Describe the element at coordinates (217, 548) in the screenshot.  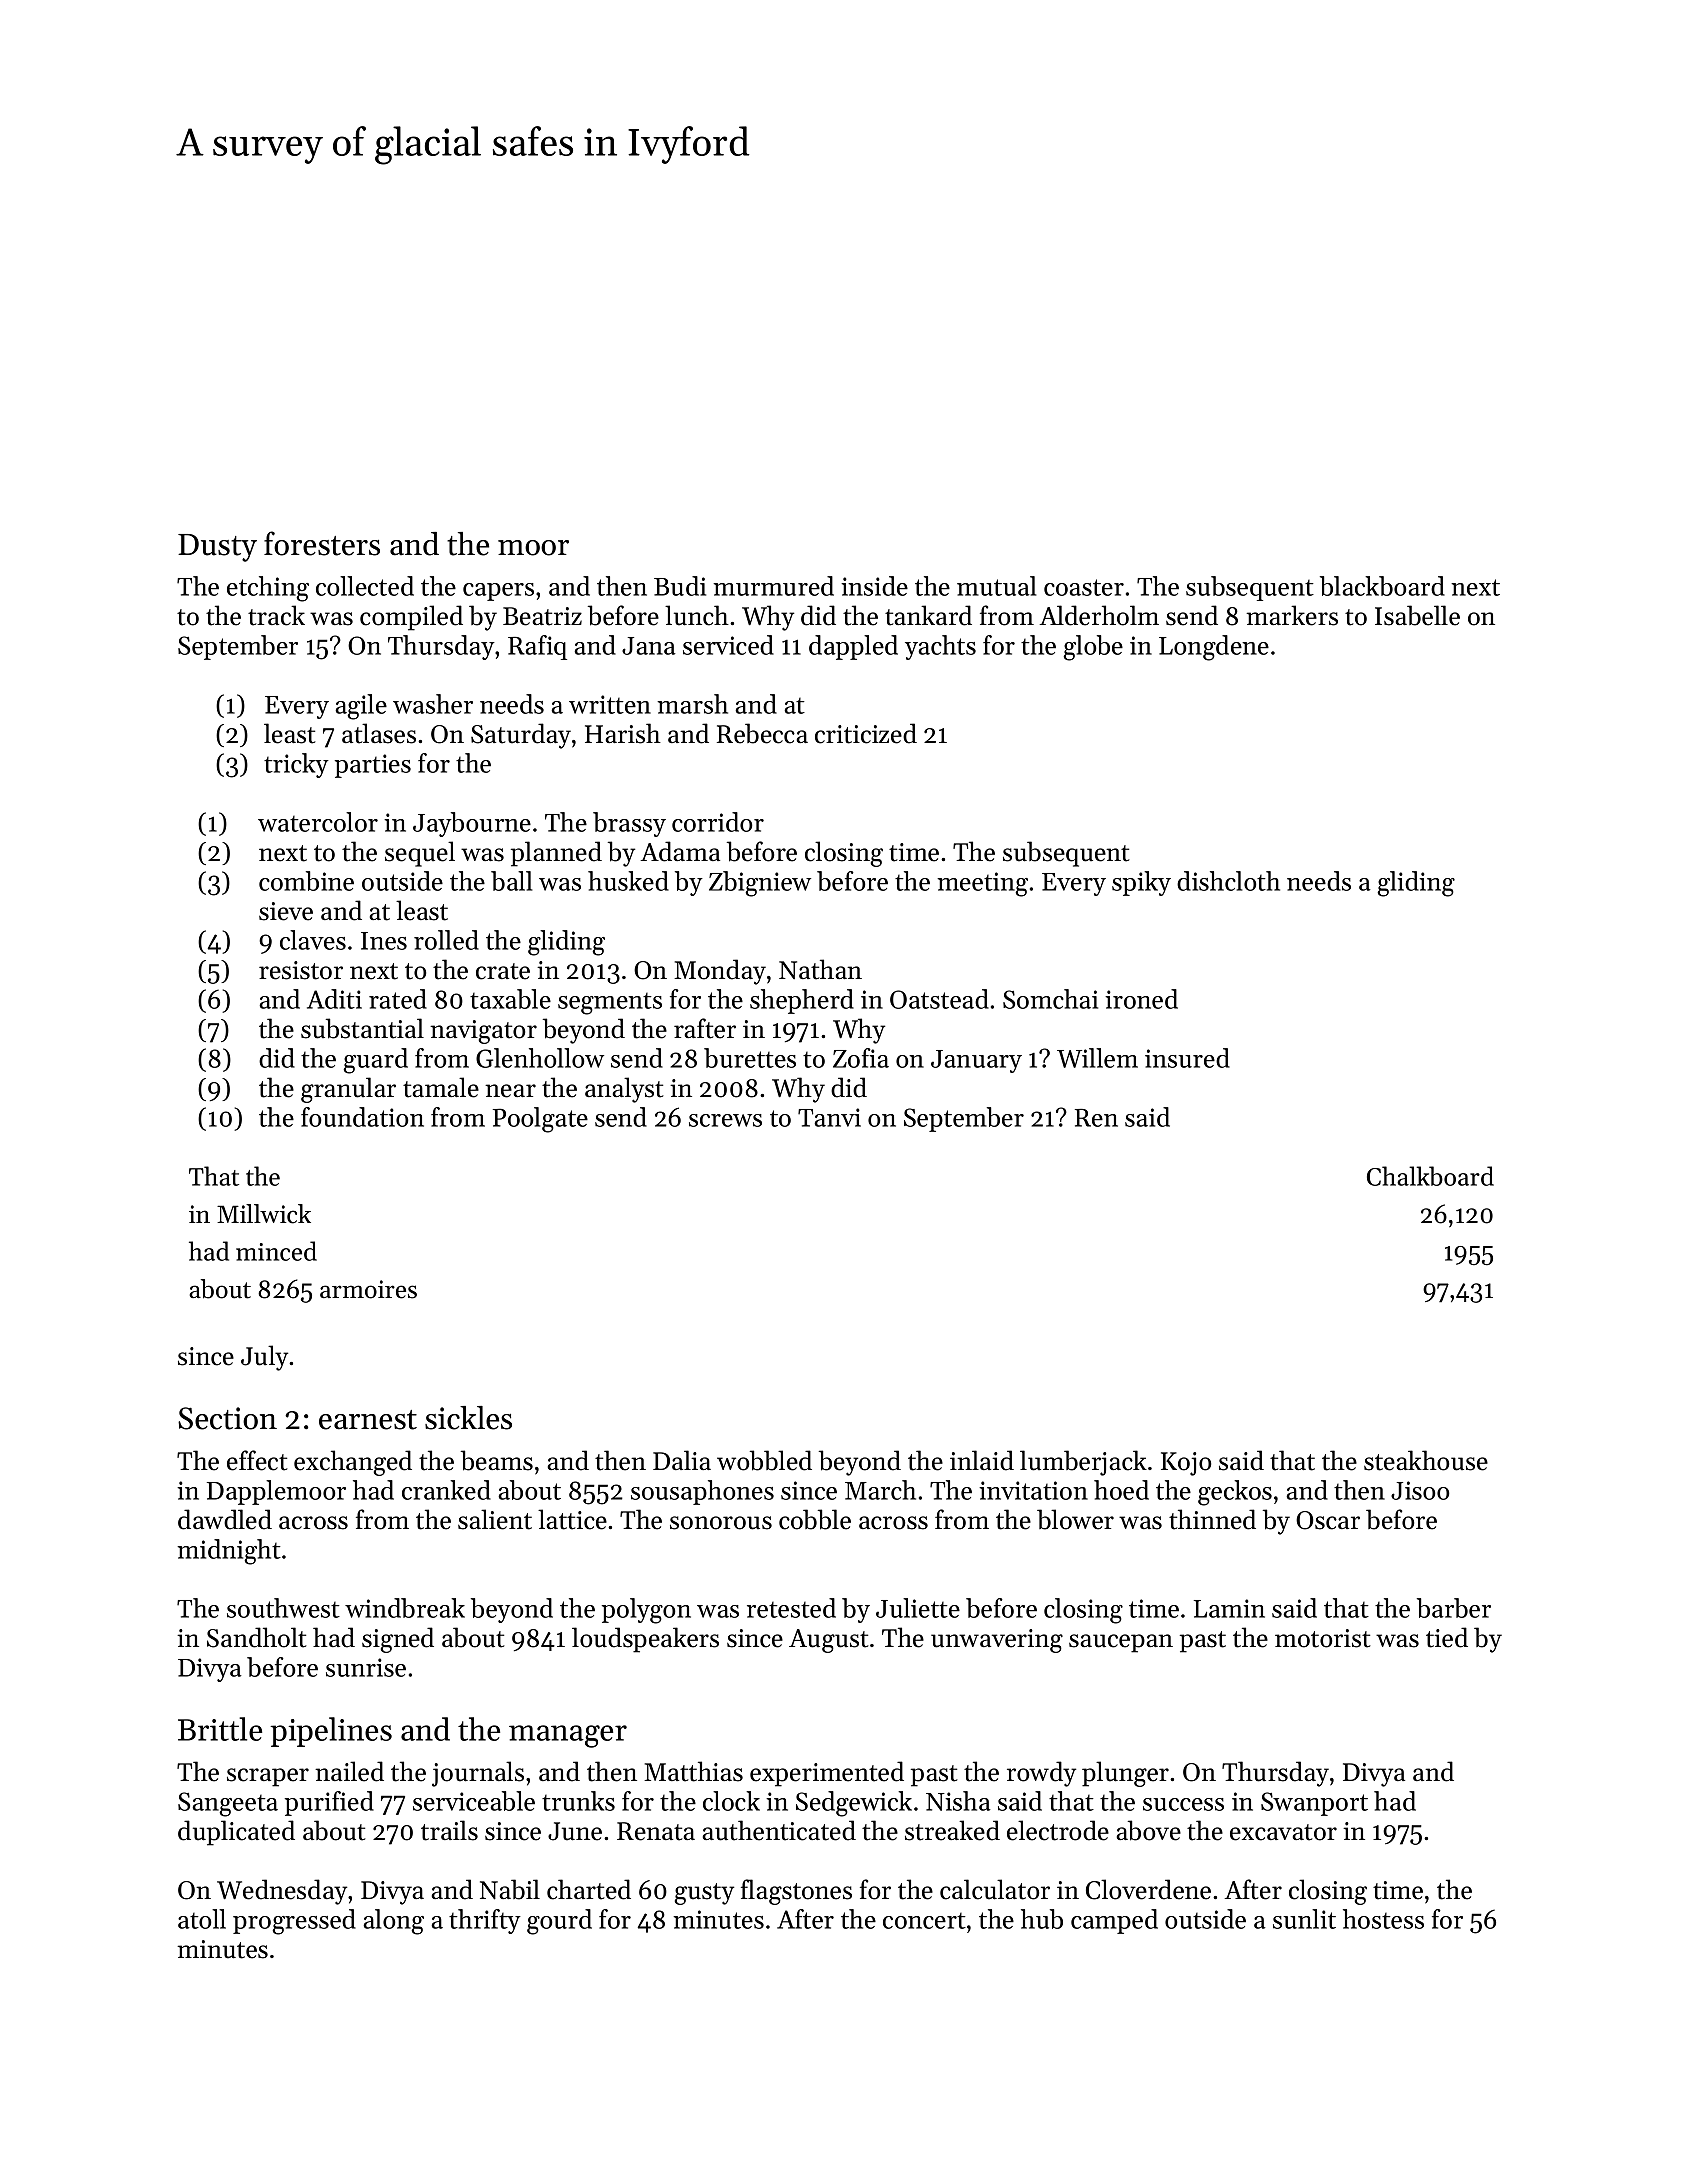
I see `Dusty` at that location.
